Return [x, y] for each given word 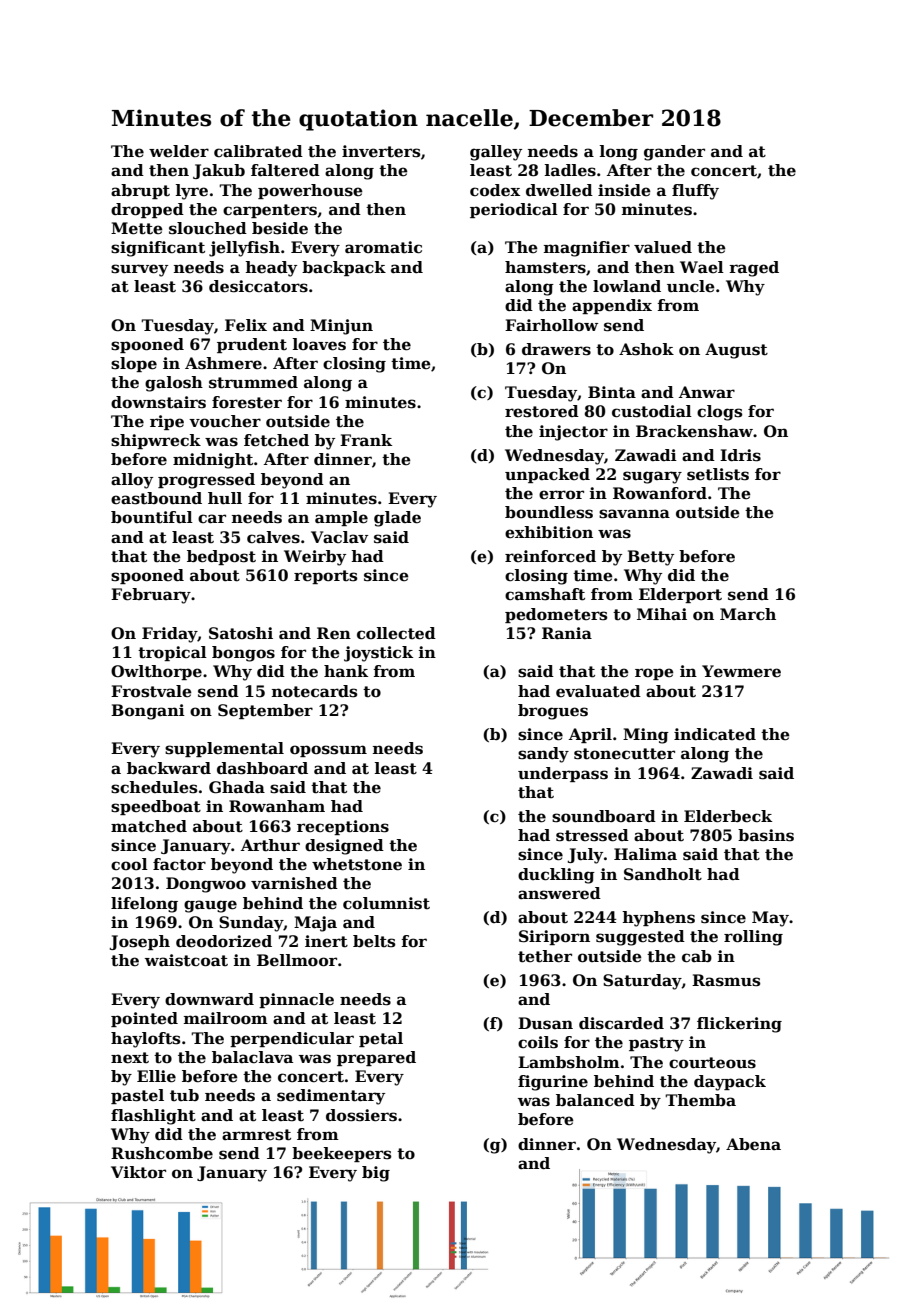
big [376, 1174]
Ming [646, 736]
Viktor [138, 1172]
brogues [553, 712]
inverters [381, 151]
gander [674, 153]
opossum [328, 751]
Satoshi [241, 633]
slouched [208, 228]
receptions [343, 827]
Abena [753, 1144]
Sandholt [663, 874]
